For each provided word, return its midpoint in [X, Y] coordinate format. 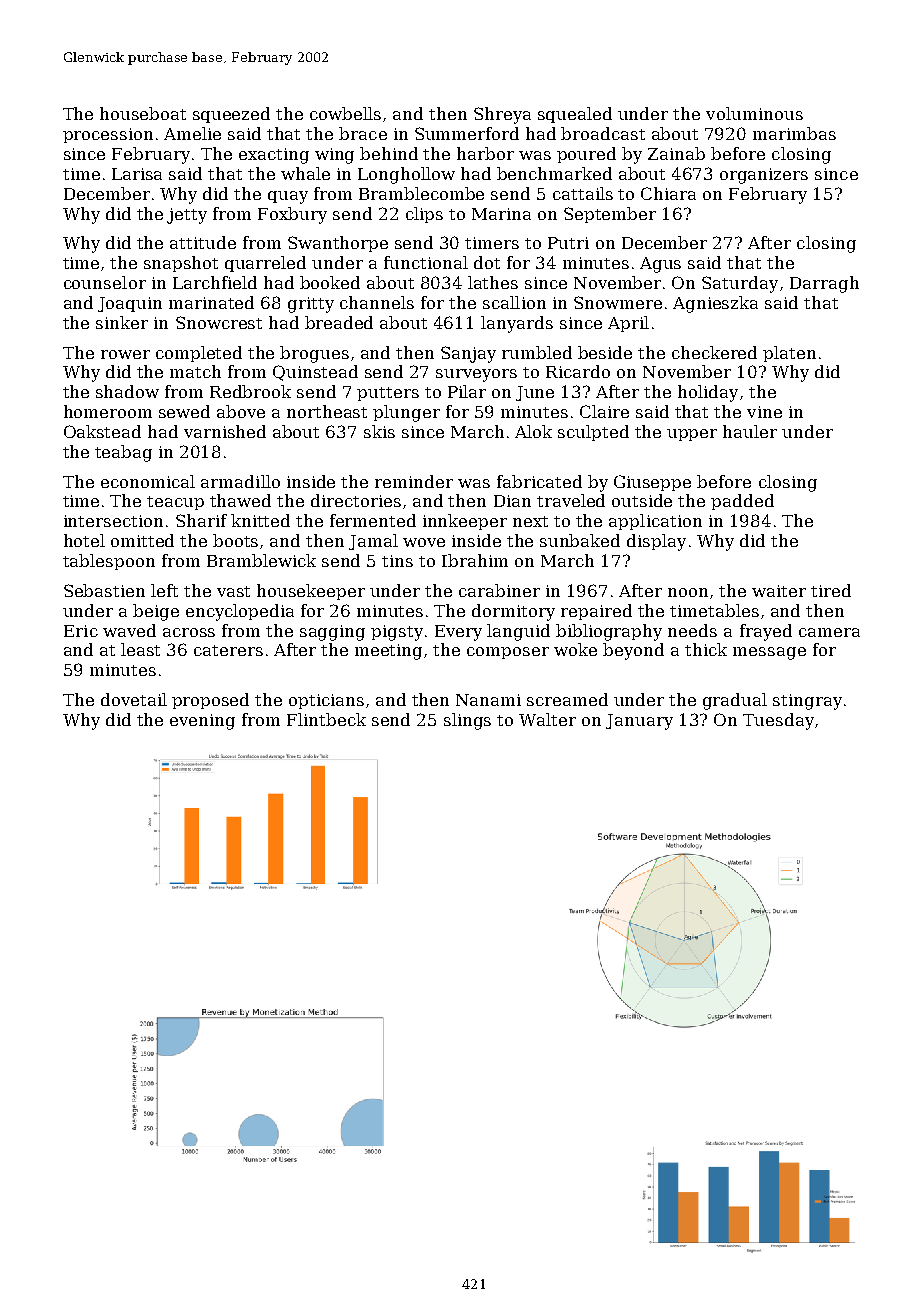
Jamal [373, 542]
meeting [388, 652]
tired [831, 590]
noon [688, 592]
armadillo [240, 481]
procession [108, 135]
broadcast [603, 133]
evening [202, 722]
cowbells [345, 113]
